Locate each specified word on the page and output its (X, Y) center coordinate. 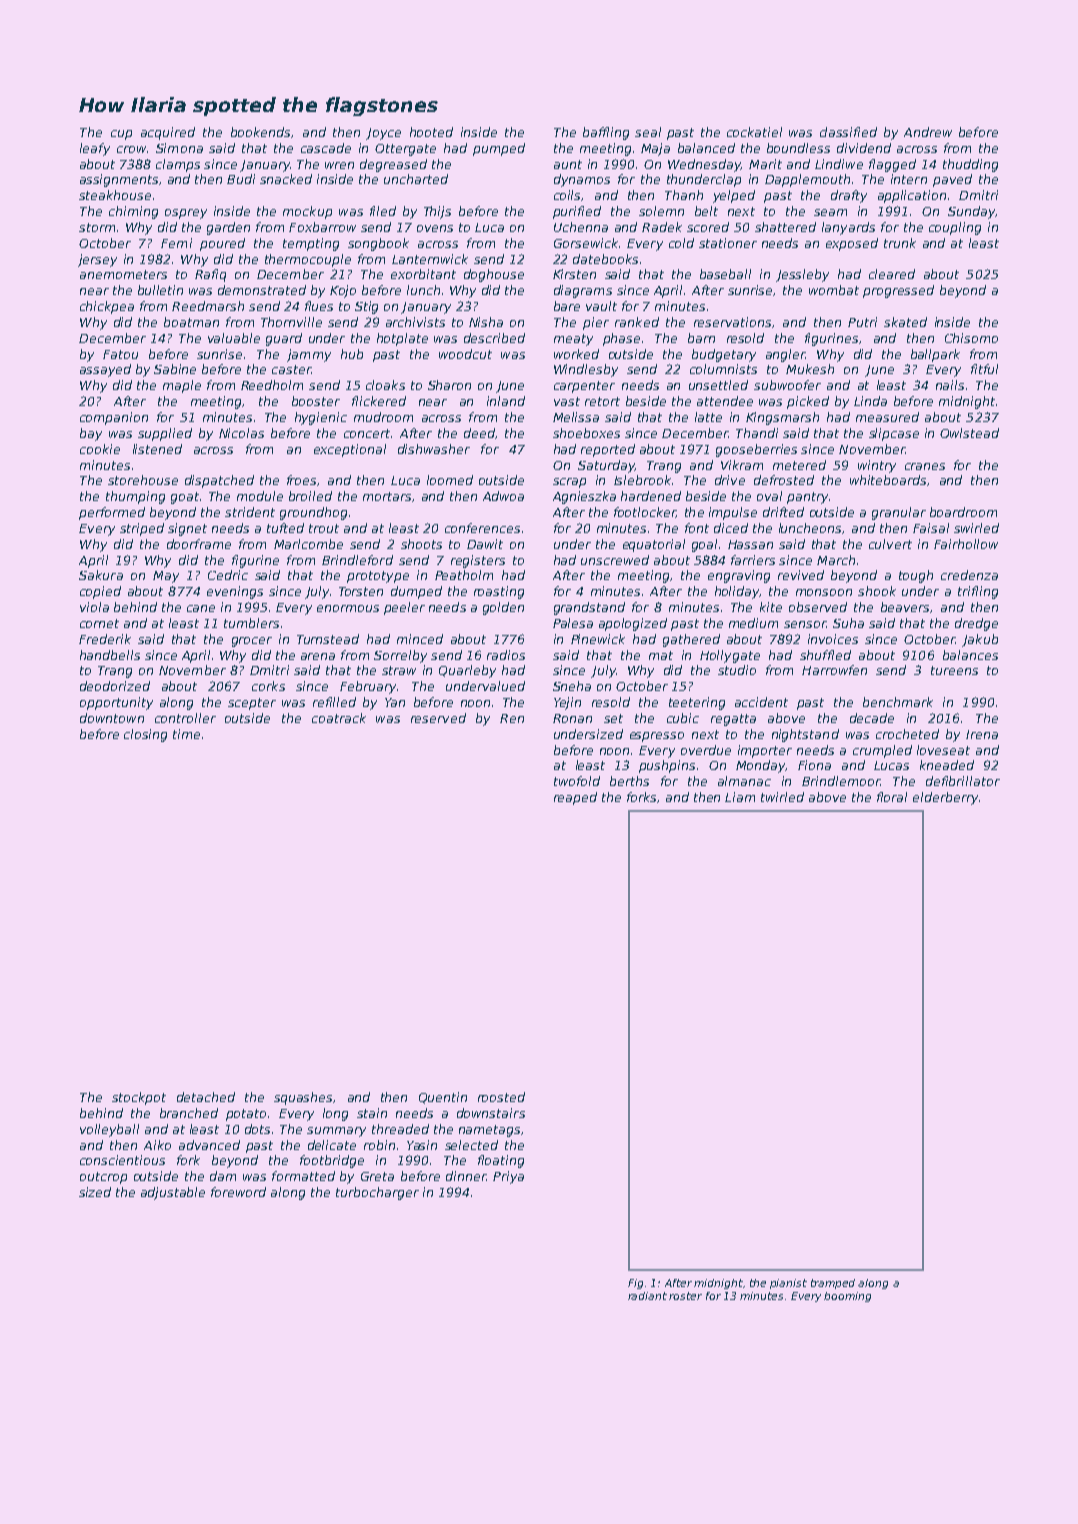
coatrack (339, 718)
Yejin (567, 703)
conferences (482, 528)
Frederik (105, 639)
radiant (647, 1296)
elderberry (945, 798)
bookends (260, 132)
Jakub (980, 640)
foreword (238, 1192)
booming (847, 1297)
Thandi (757, 433)
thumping (135, 497)
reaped (575, 798)
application (912, 196)
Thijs (437, 212)
